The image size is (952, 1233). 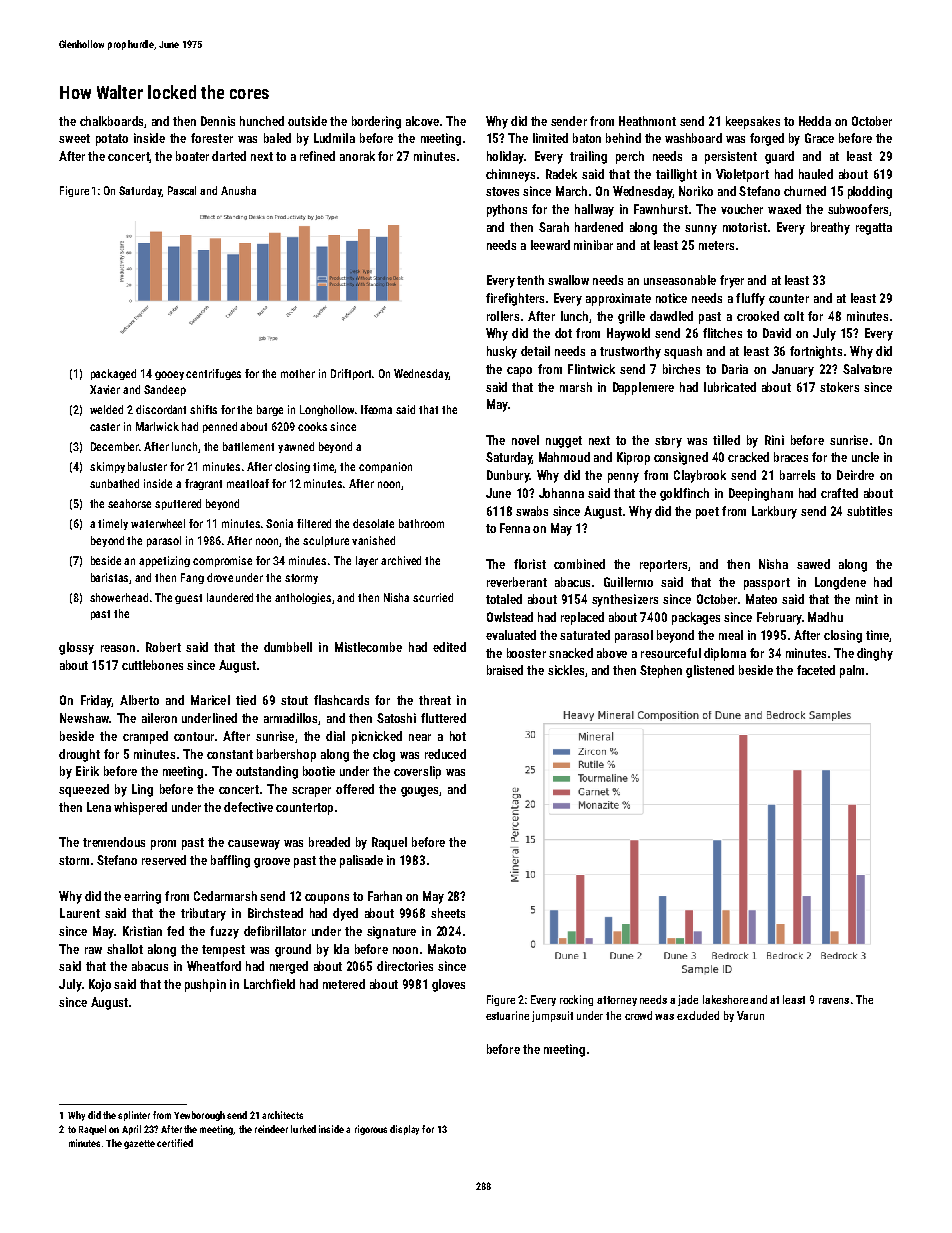 I want to click on display, so click(x=404, y=1130).
